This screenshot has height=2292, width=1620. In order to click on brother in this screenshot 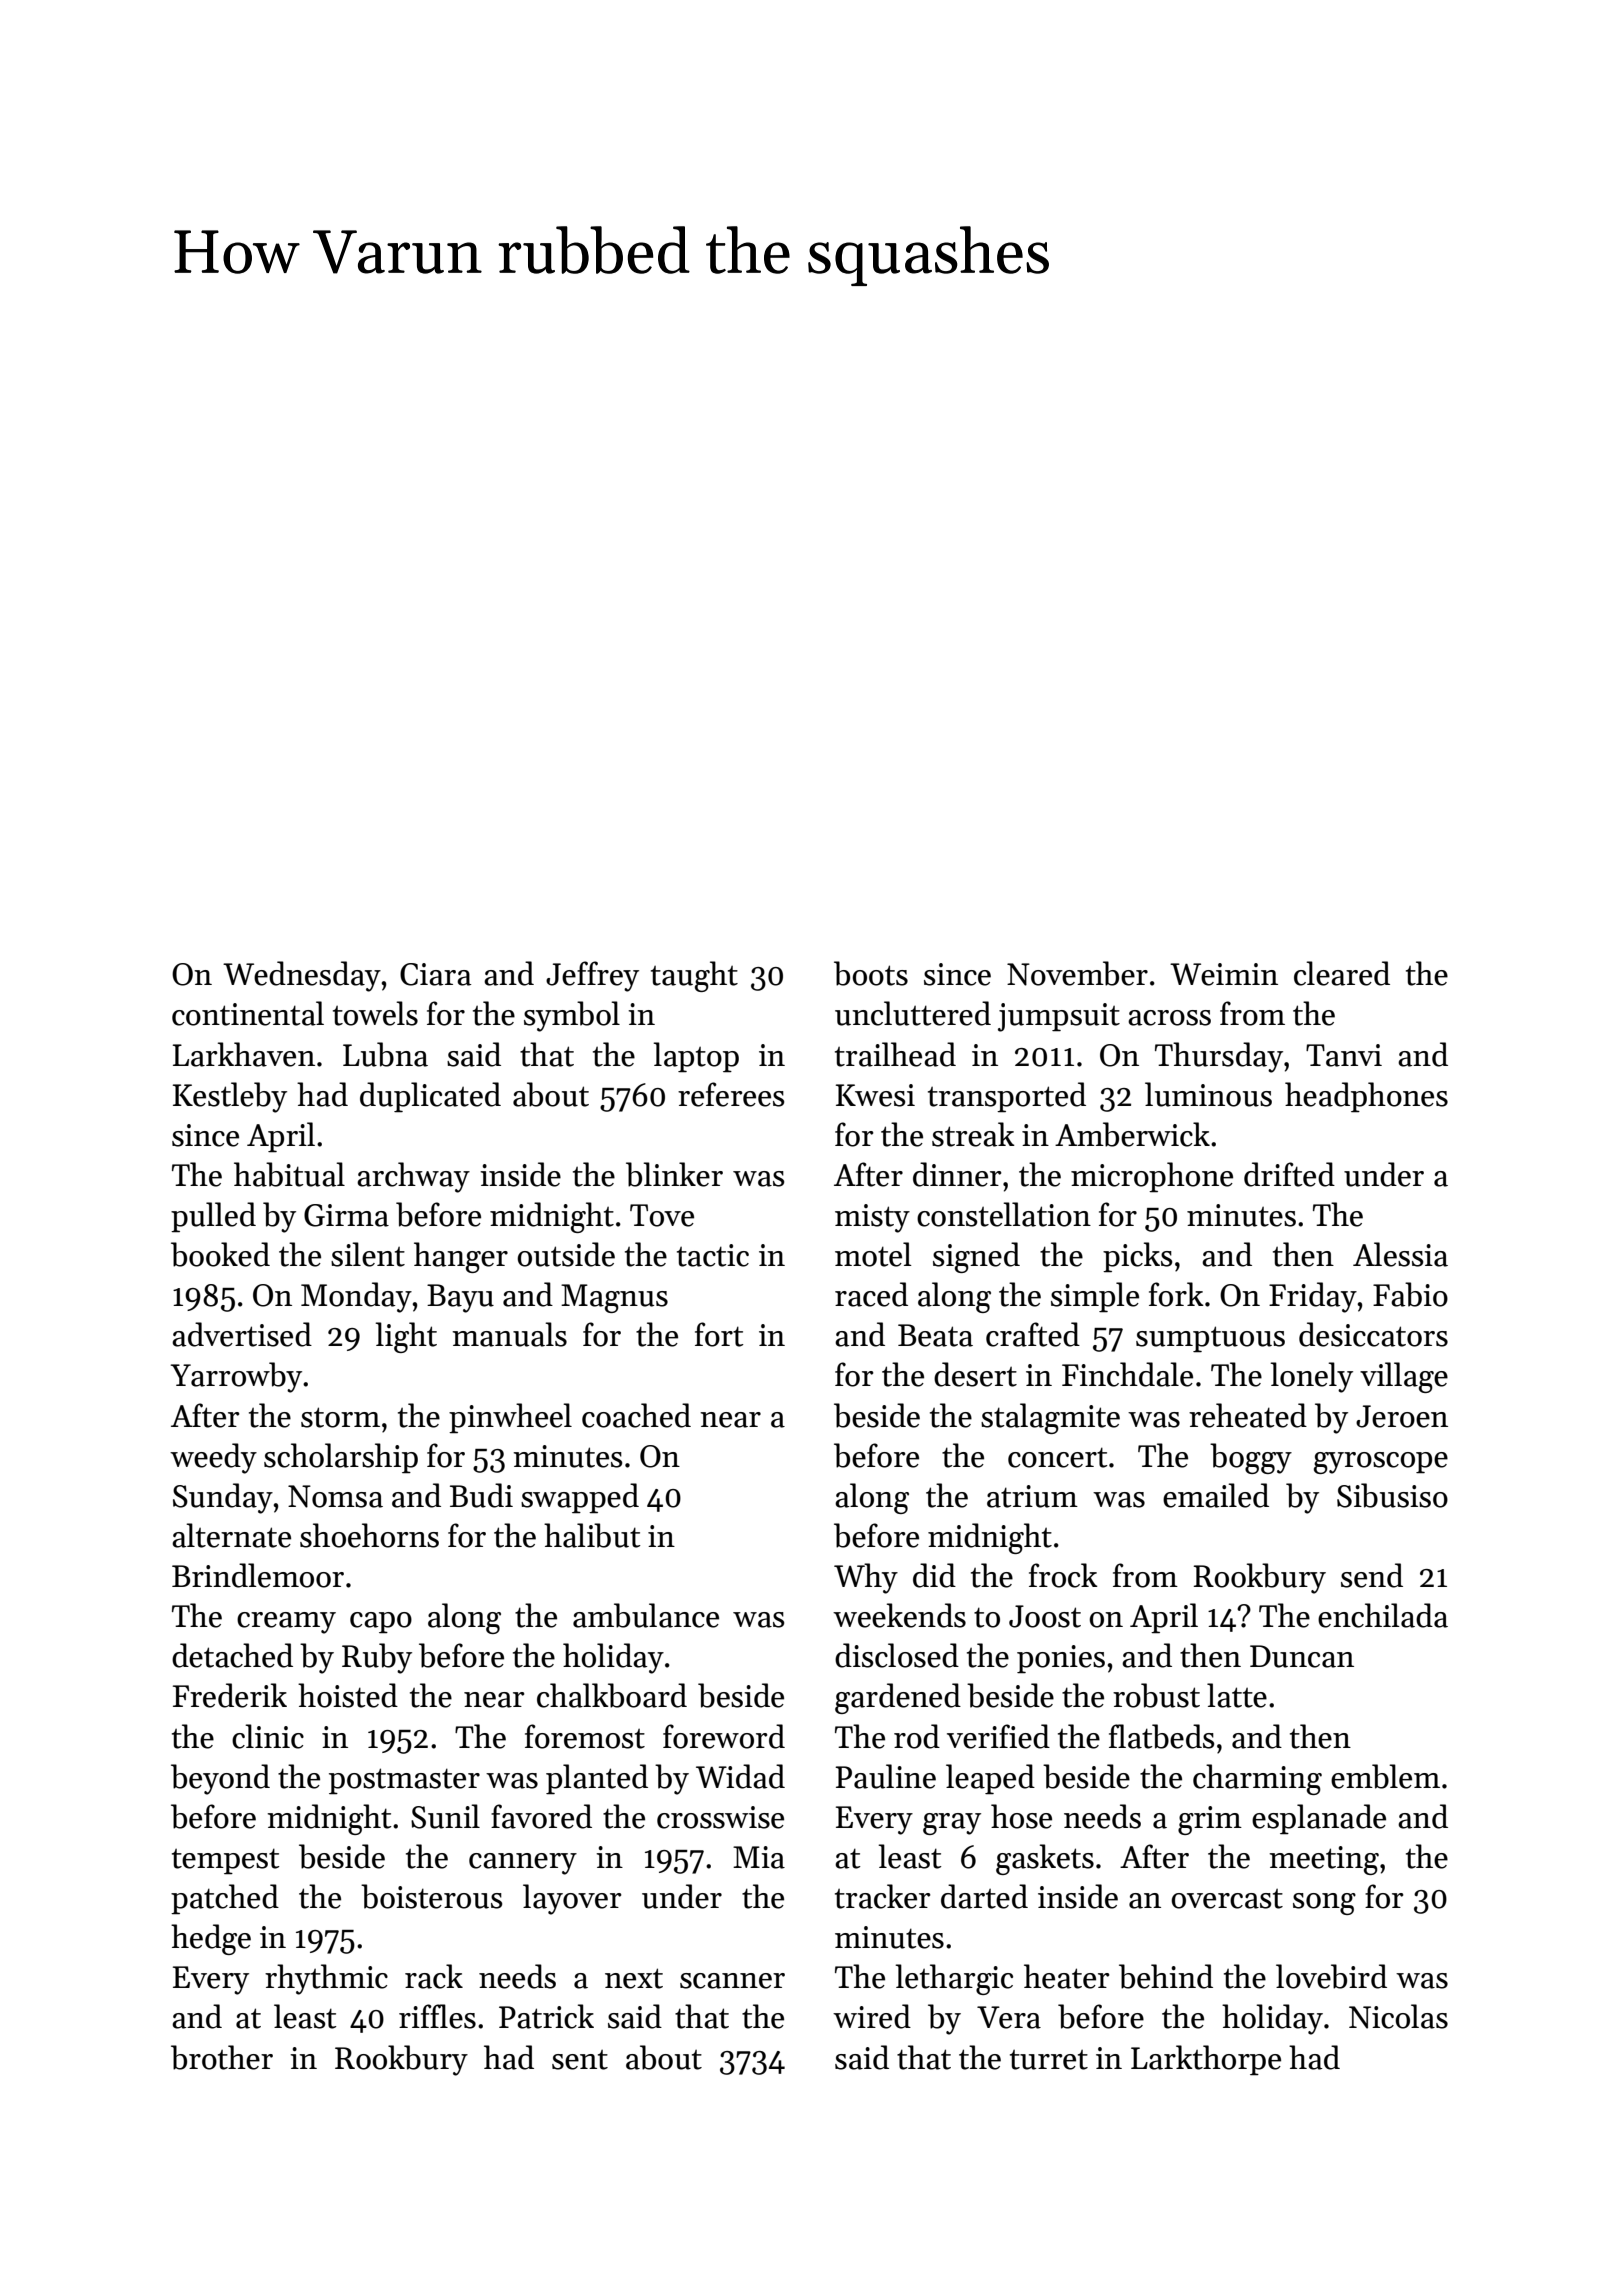, I will do `click(222, 2057)`.
